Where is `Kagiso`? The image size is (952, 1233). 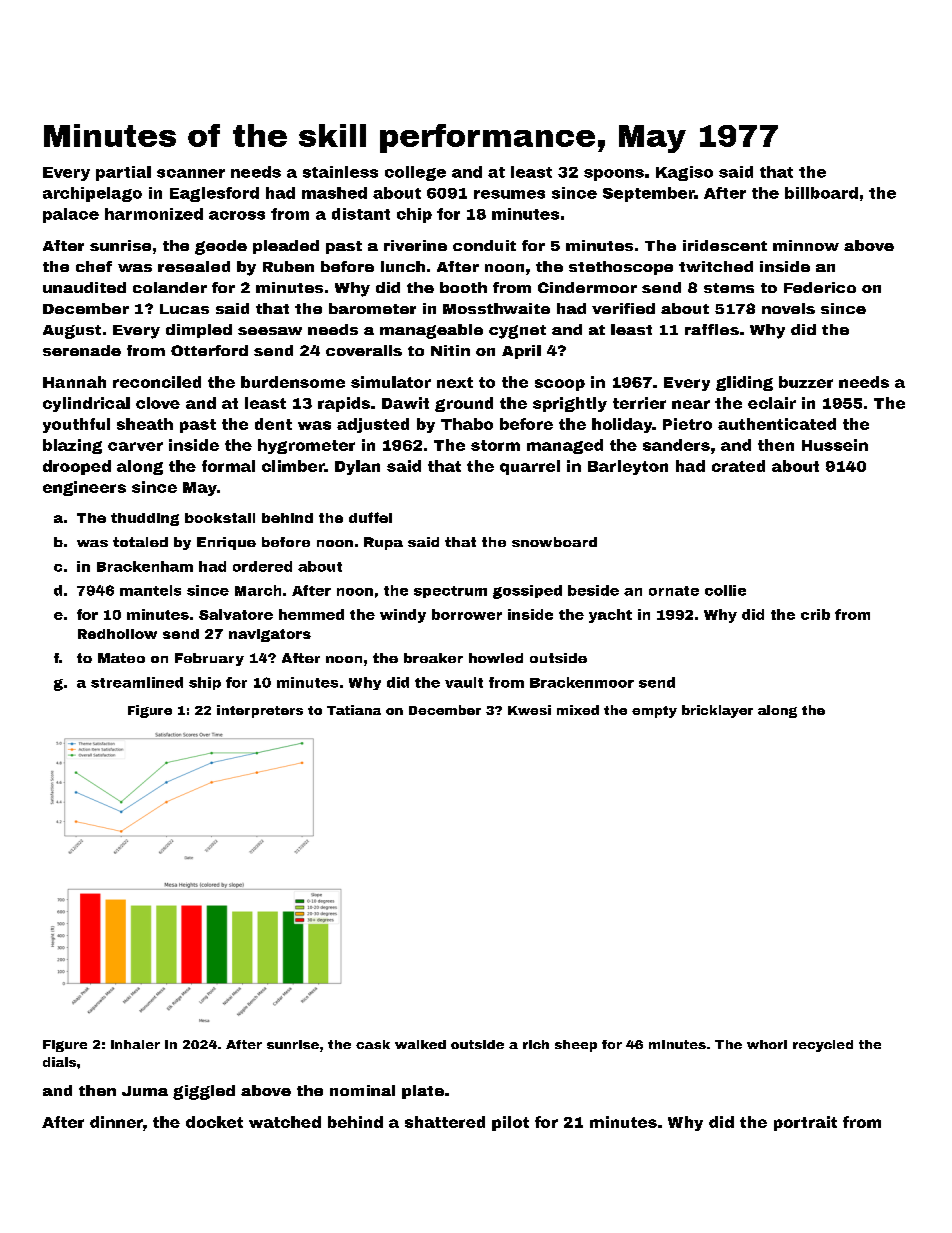 Kagiso is located at coordinates (684, 173).
